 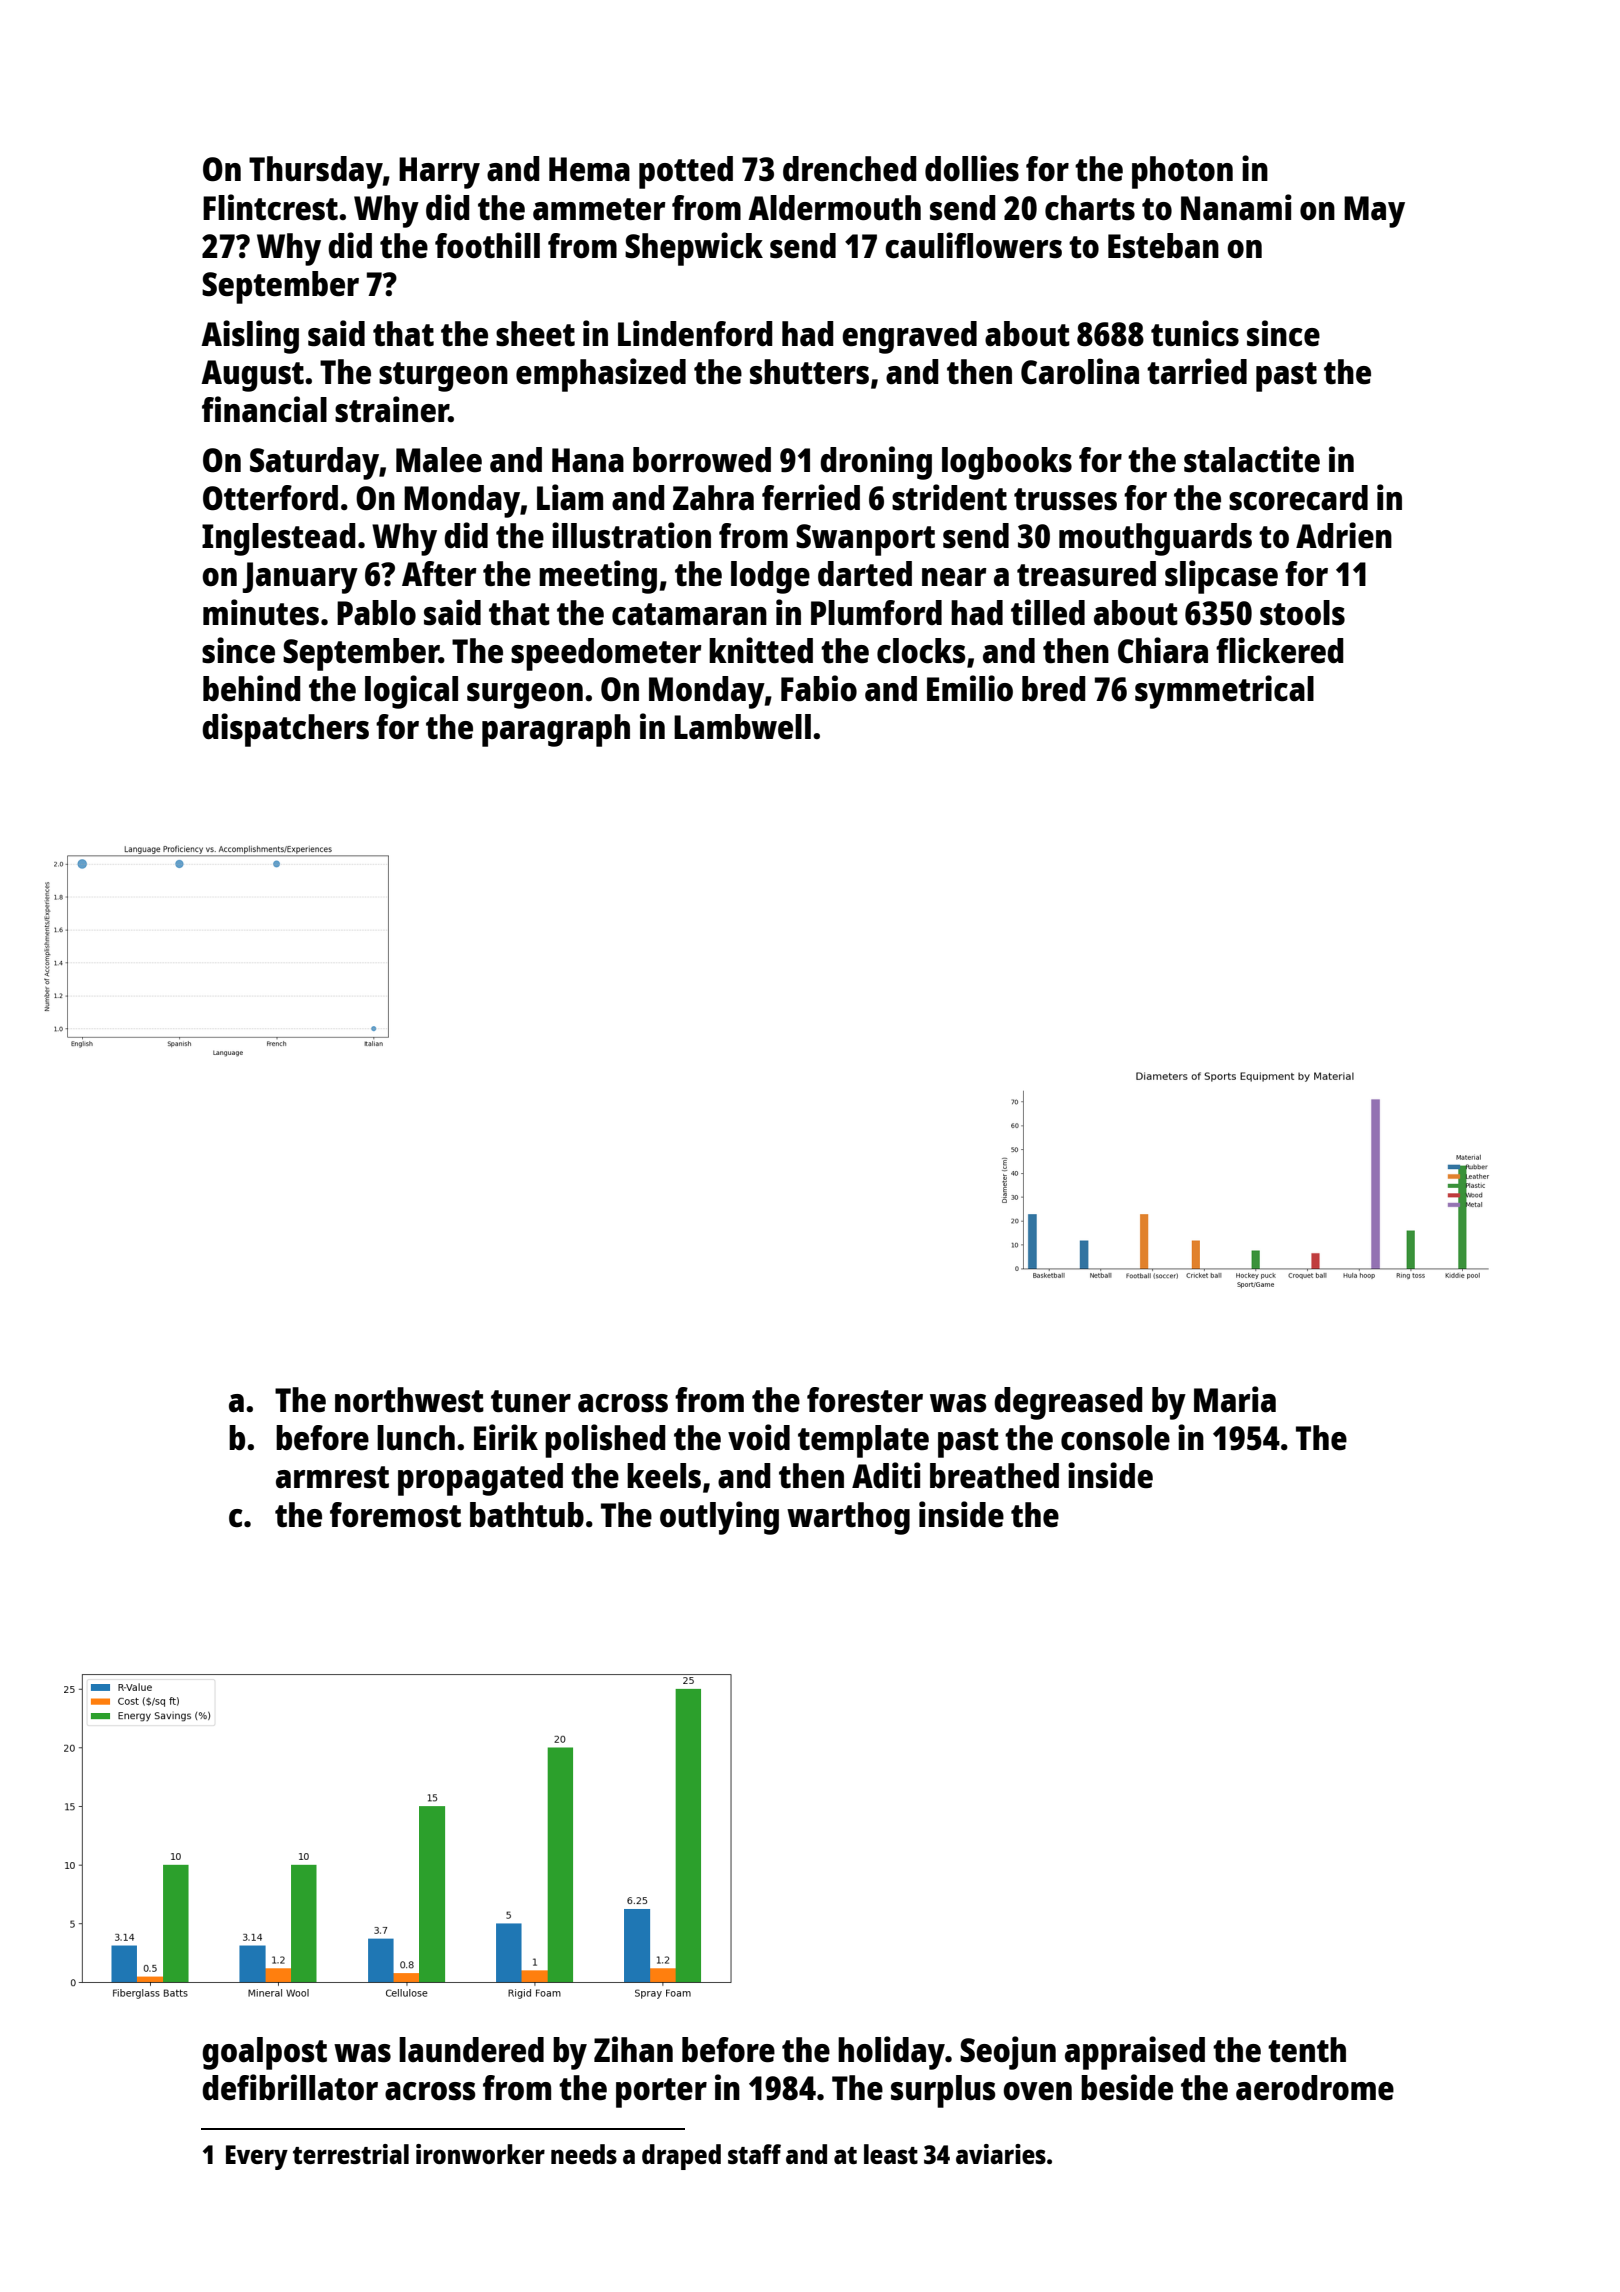 What do you see at coordinates (411, 692) in the screenshot?
I see `logical` at bounding box center [411, 692].
